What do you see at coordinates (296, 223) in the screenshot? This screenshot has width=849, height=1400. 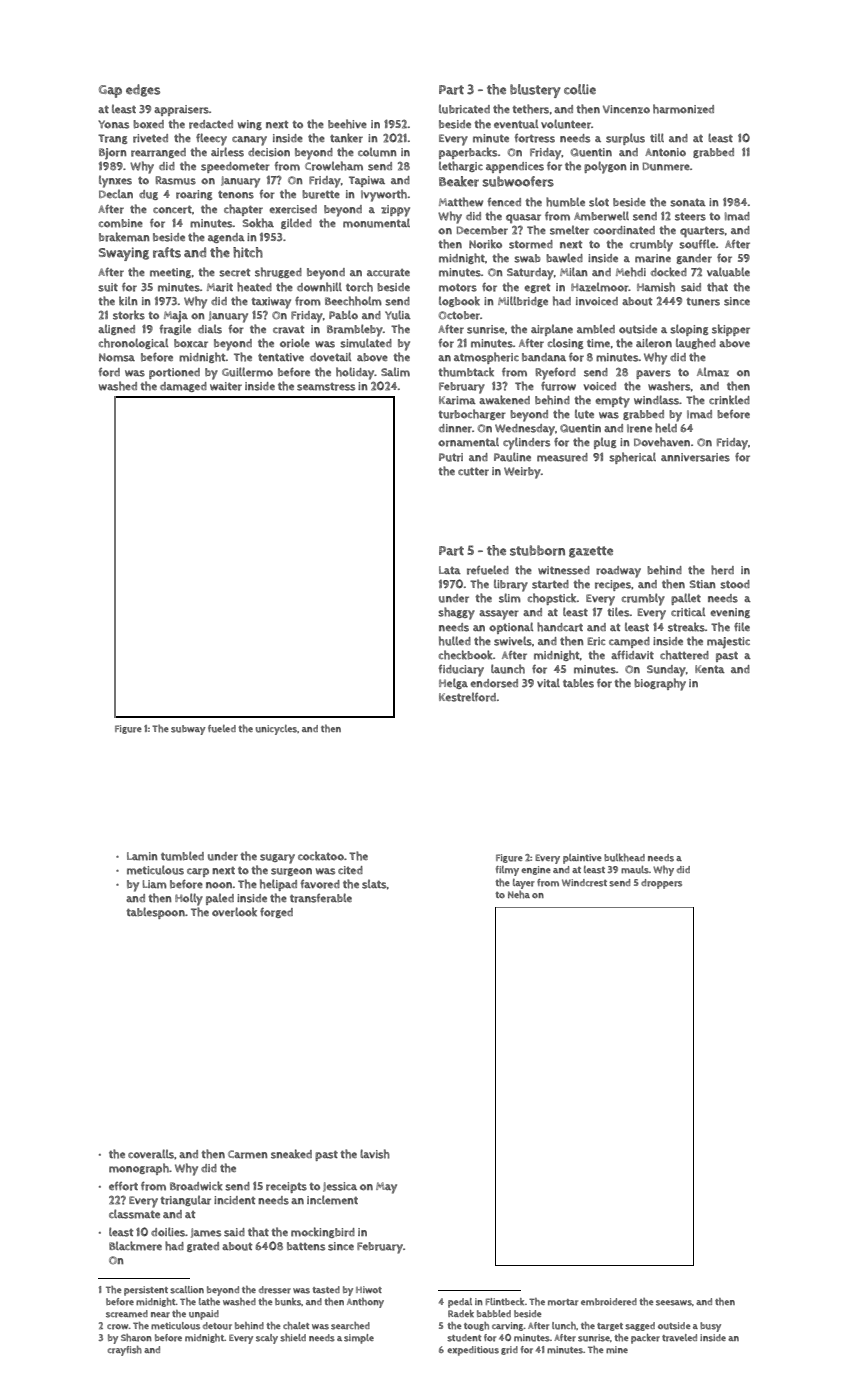 I see `gilded` at bounding box center [296, 223].
